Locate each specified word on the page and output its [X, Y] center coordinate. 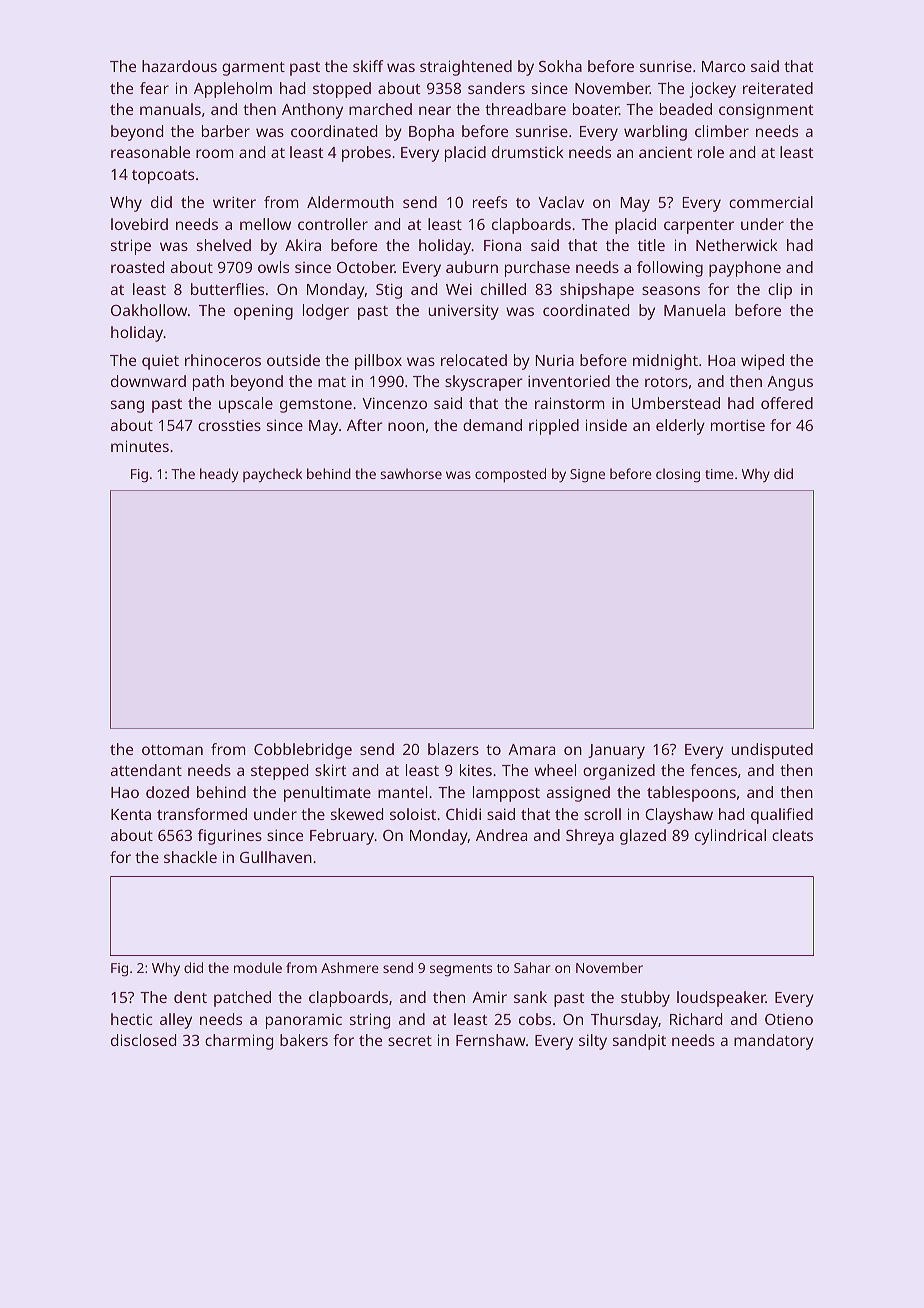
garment [253, 69]
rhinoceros [223, 360]
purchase [537, 269]
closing [678, 475]
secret [410, 1041]
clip [780, 291]
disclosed [143, 1040]
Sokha [560, 66]
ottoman [172, 750]
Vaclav [561, 202]
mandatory [774, 1042]
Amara [531, 749]
